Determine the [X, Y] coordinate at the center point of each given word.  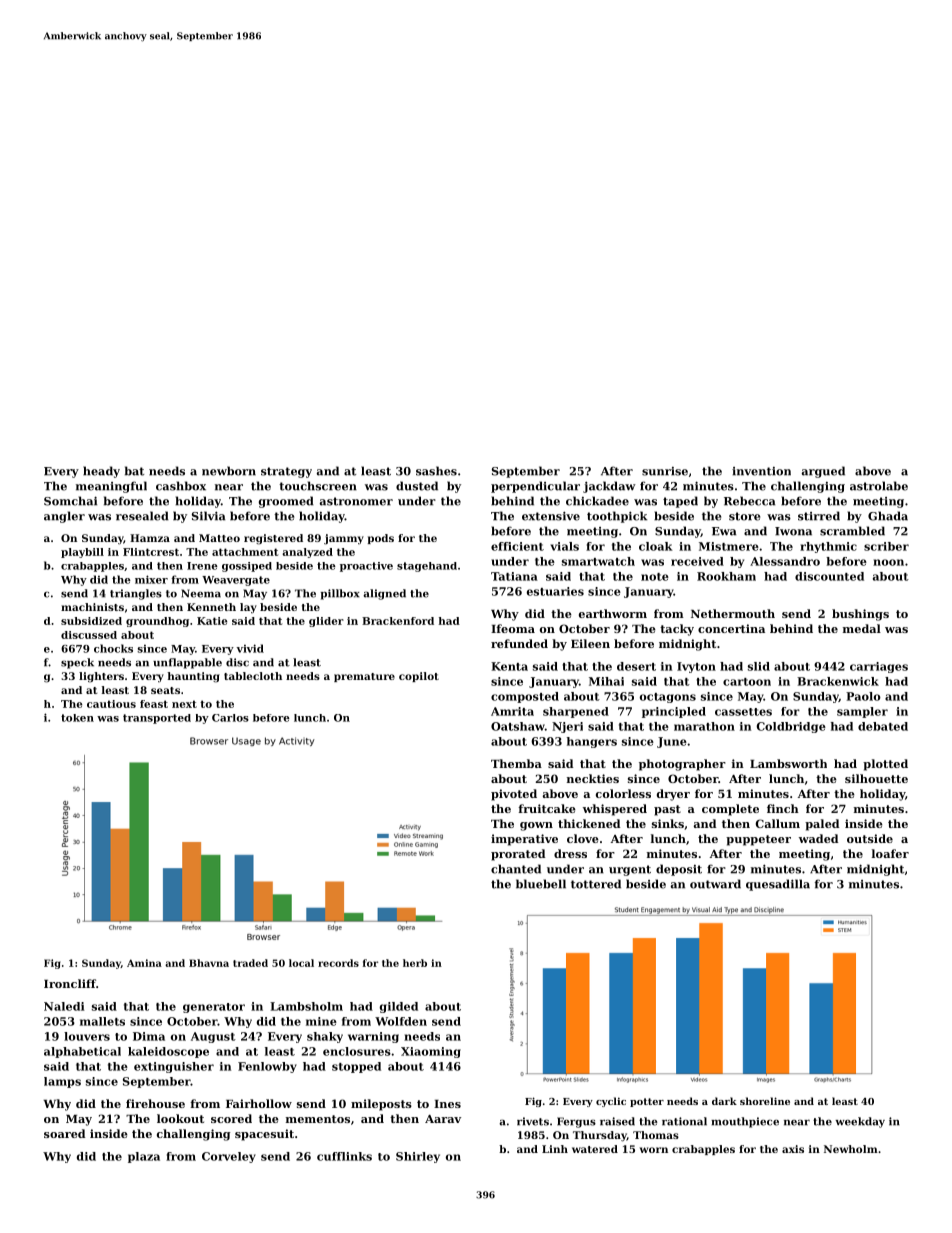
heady [101, 472]
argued [823, 472]
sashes [436, 471]
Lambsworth [788, 763]
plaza [144, 1157]
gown [536, 826]
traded [250, 963]
